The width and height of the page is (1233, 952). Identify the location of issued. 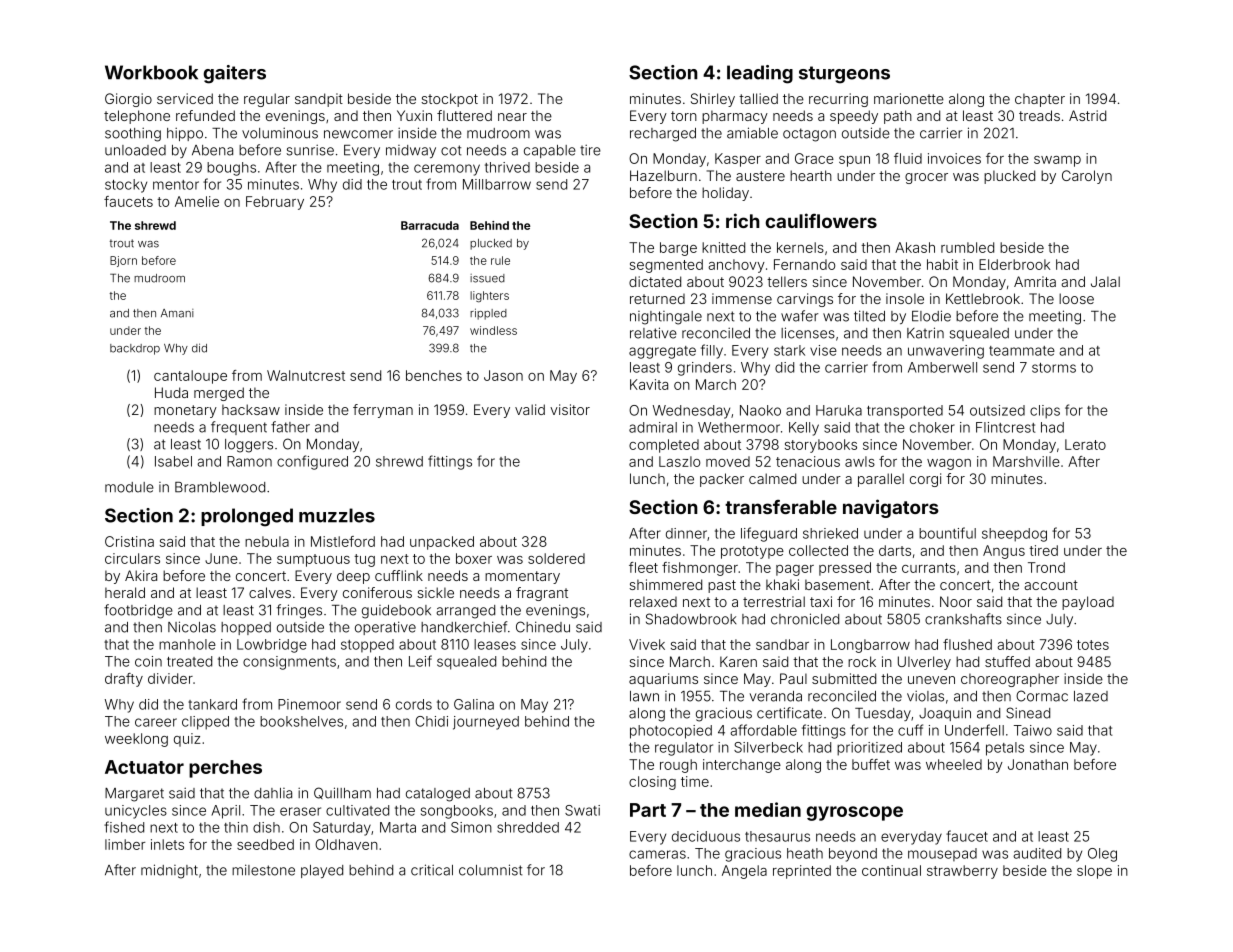
(487, 278).
